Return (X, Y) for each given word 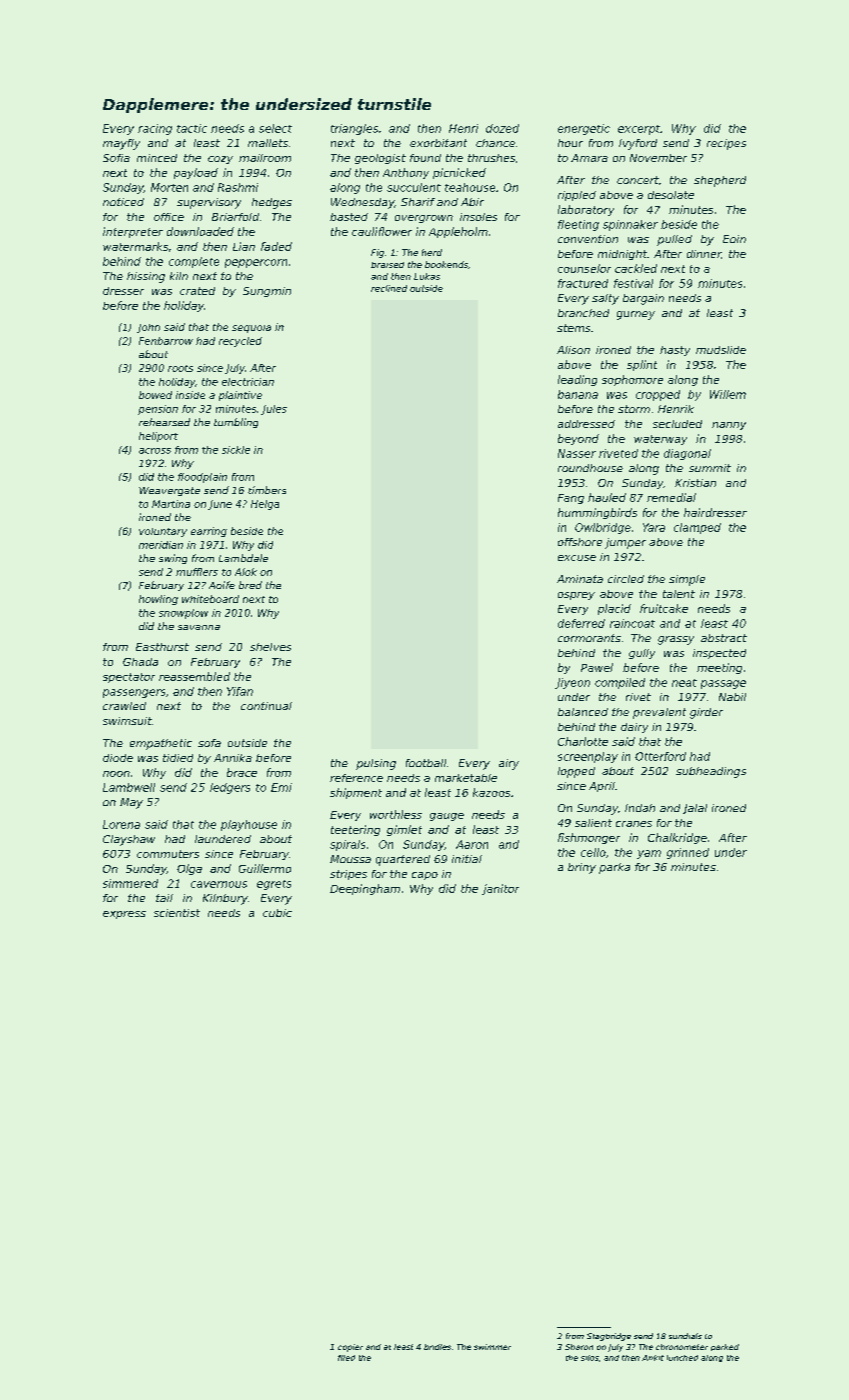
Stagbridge (609, 1337)
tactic (192, 128)
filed (346, 1358)
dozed (502, 128)
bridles (437, 1347)
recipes (726, 144)
